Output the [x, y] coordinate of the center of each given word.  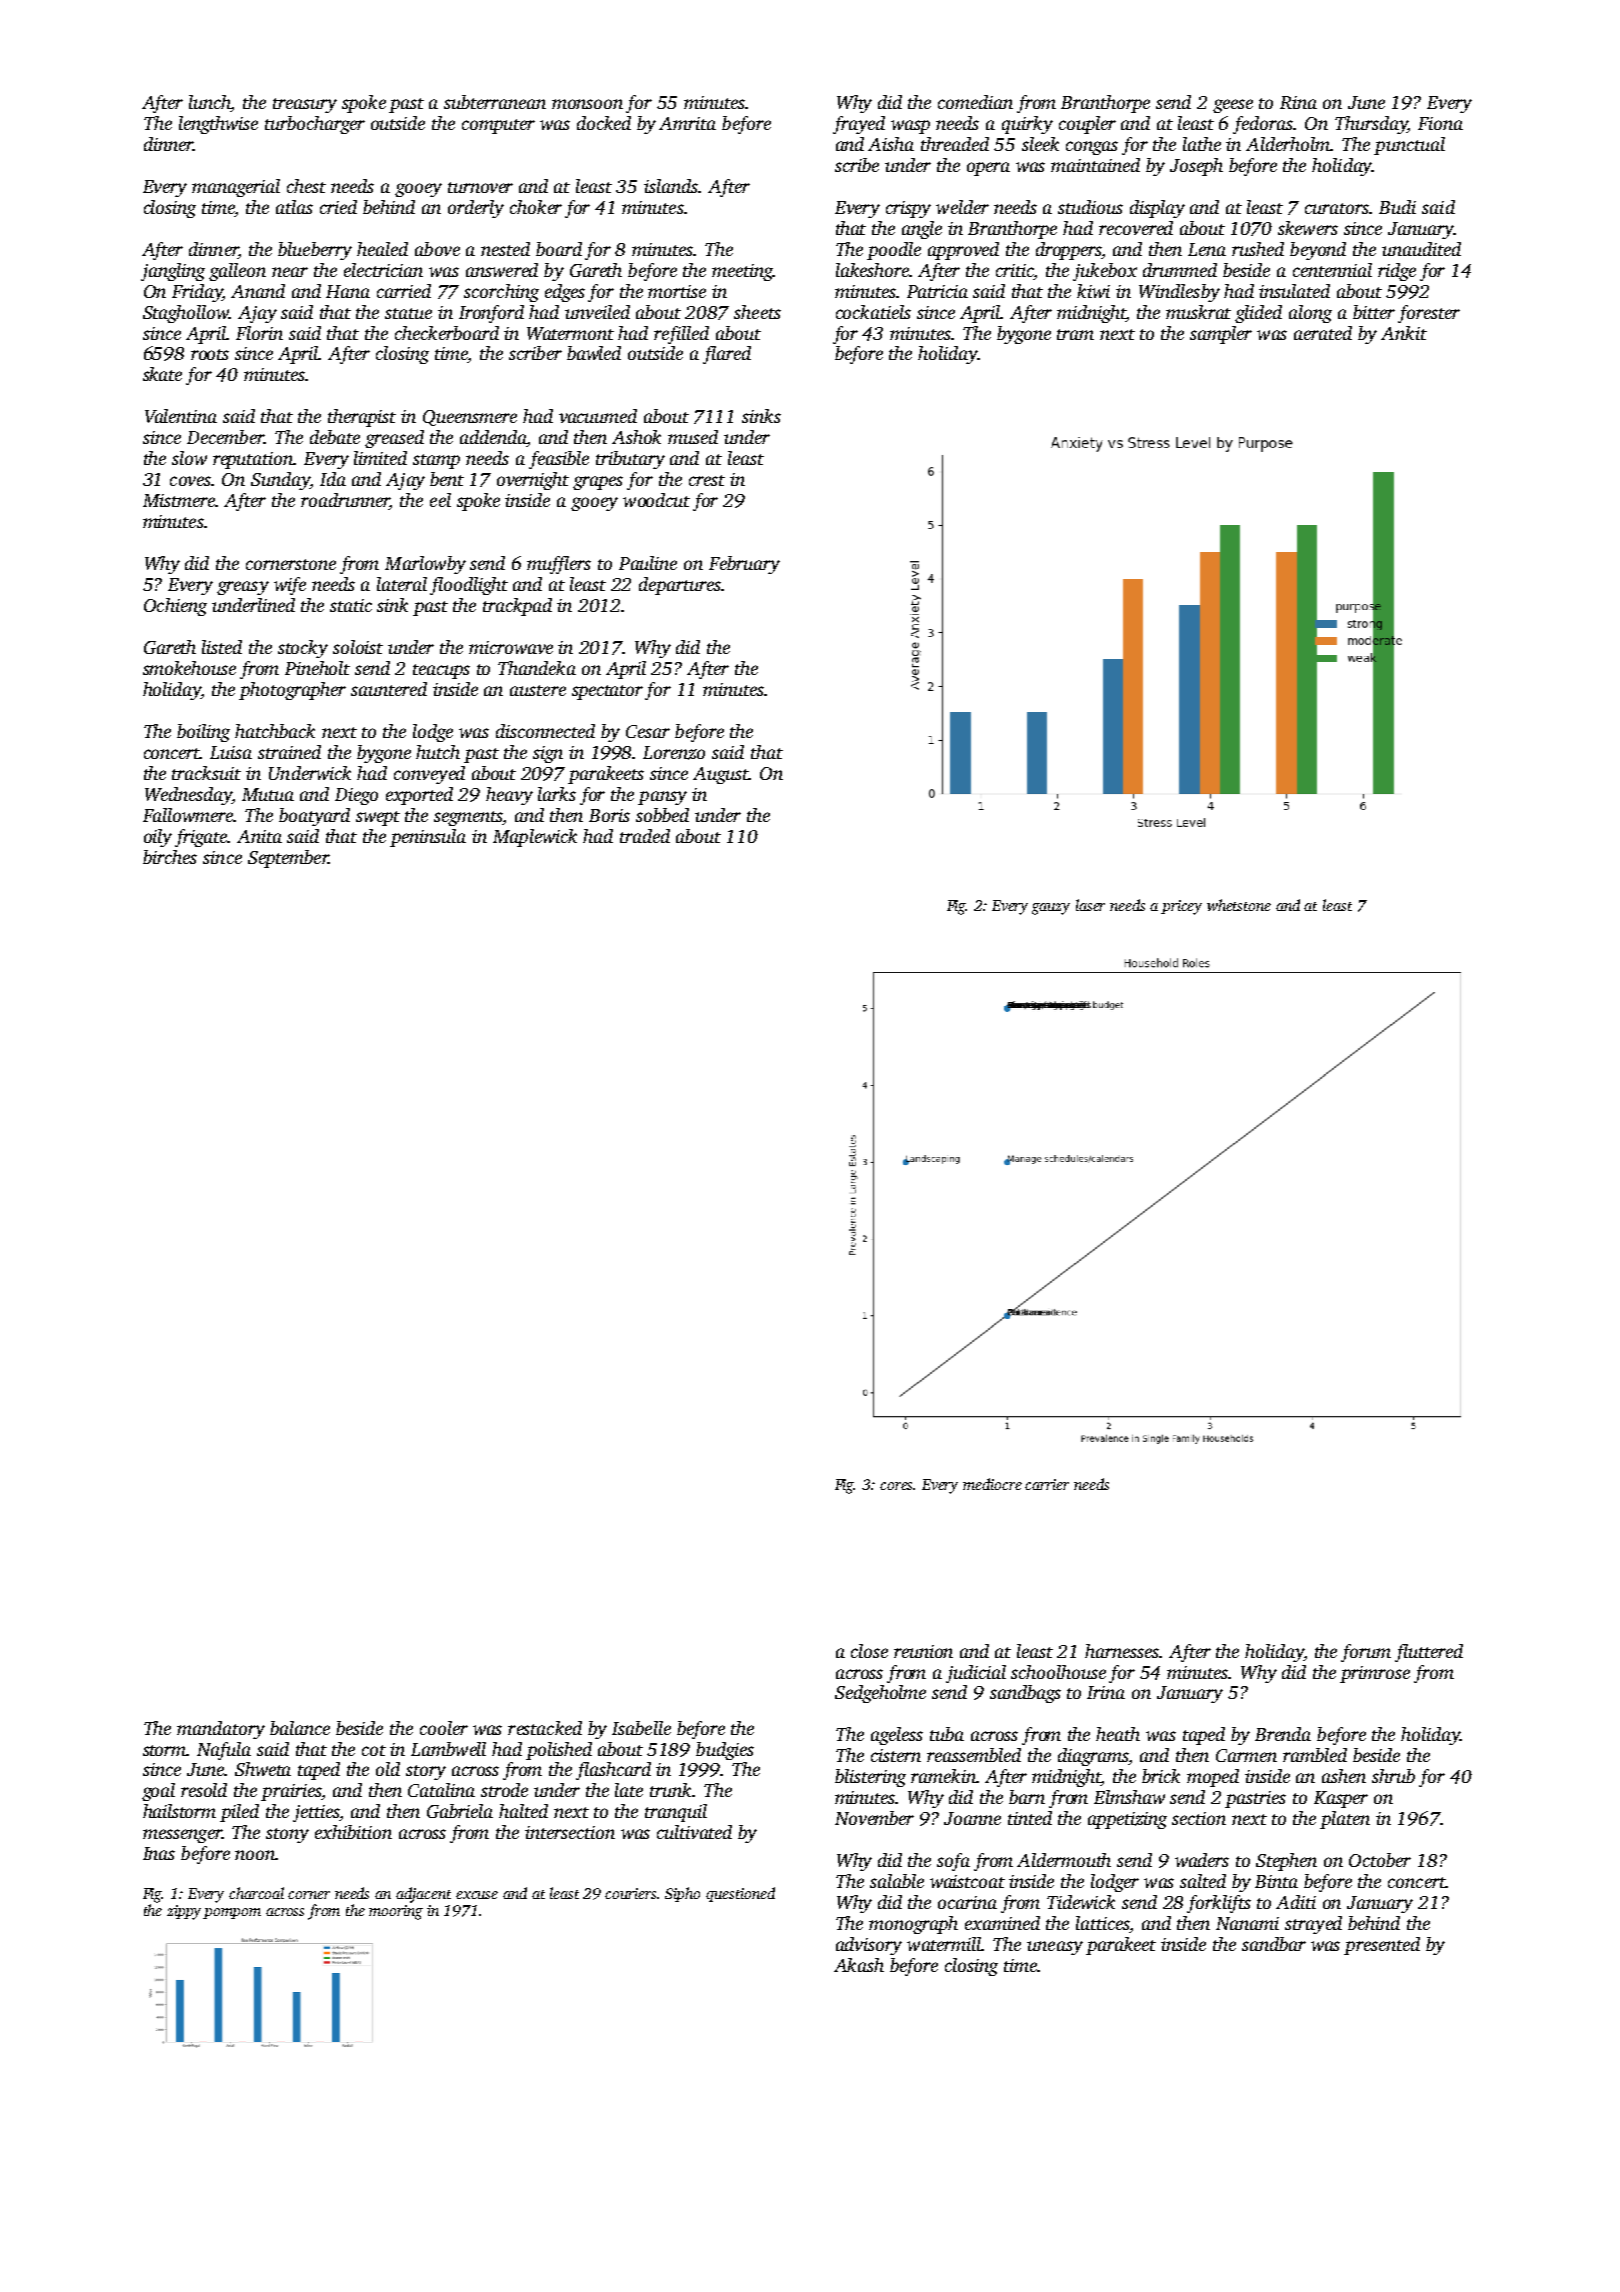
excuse [477, 1895]
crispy [908, 209]
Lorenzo [674, 753]
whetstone [1239, 905]
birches [170, 857]
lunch [210, 103]
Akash [859, 1965]
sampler [1221, 335]
